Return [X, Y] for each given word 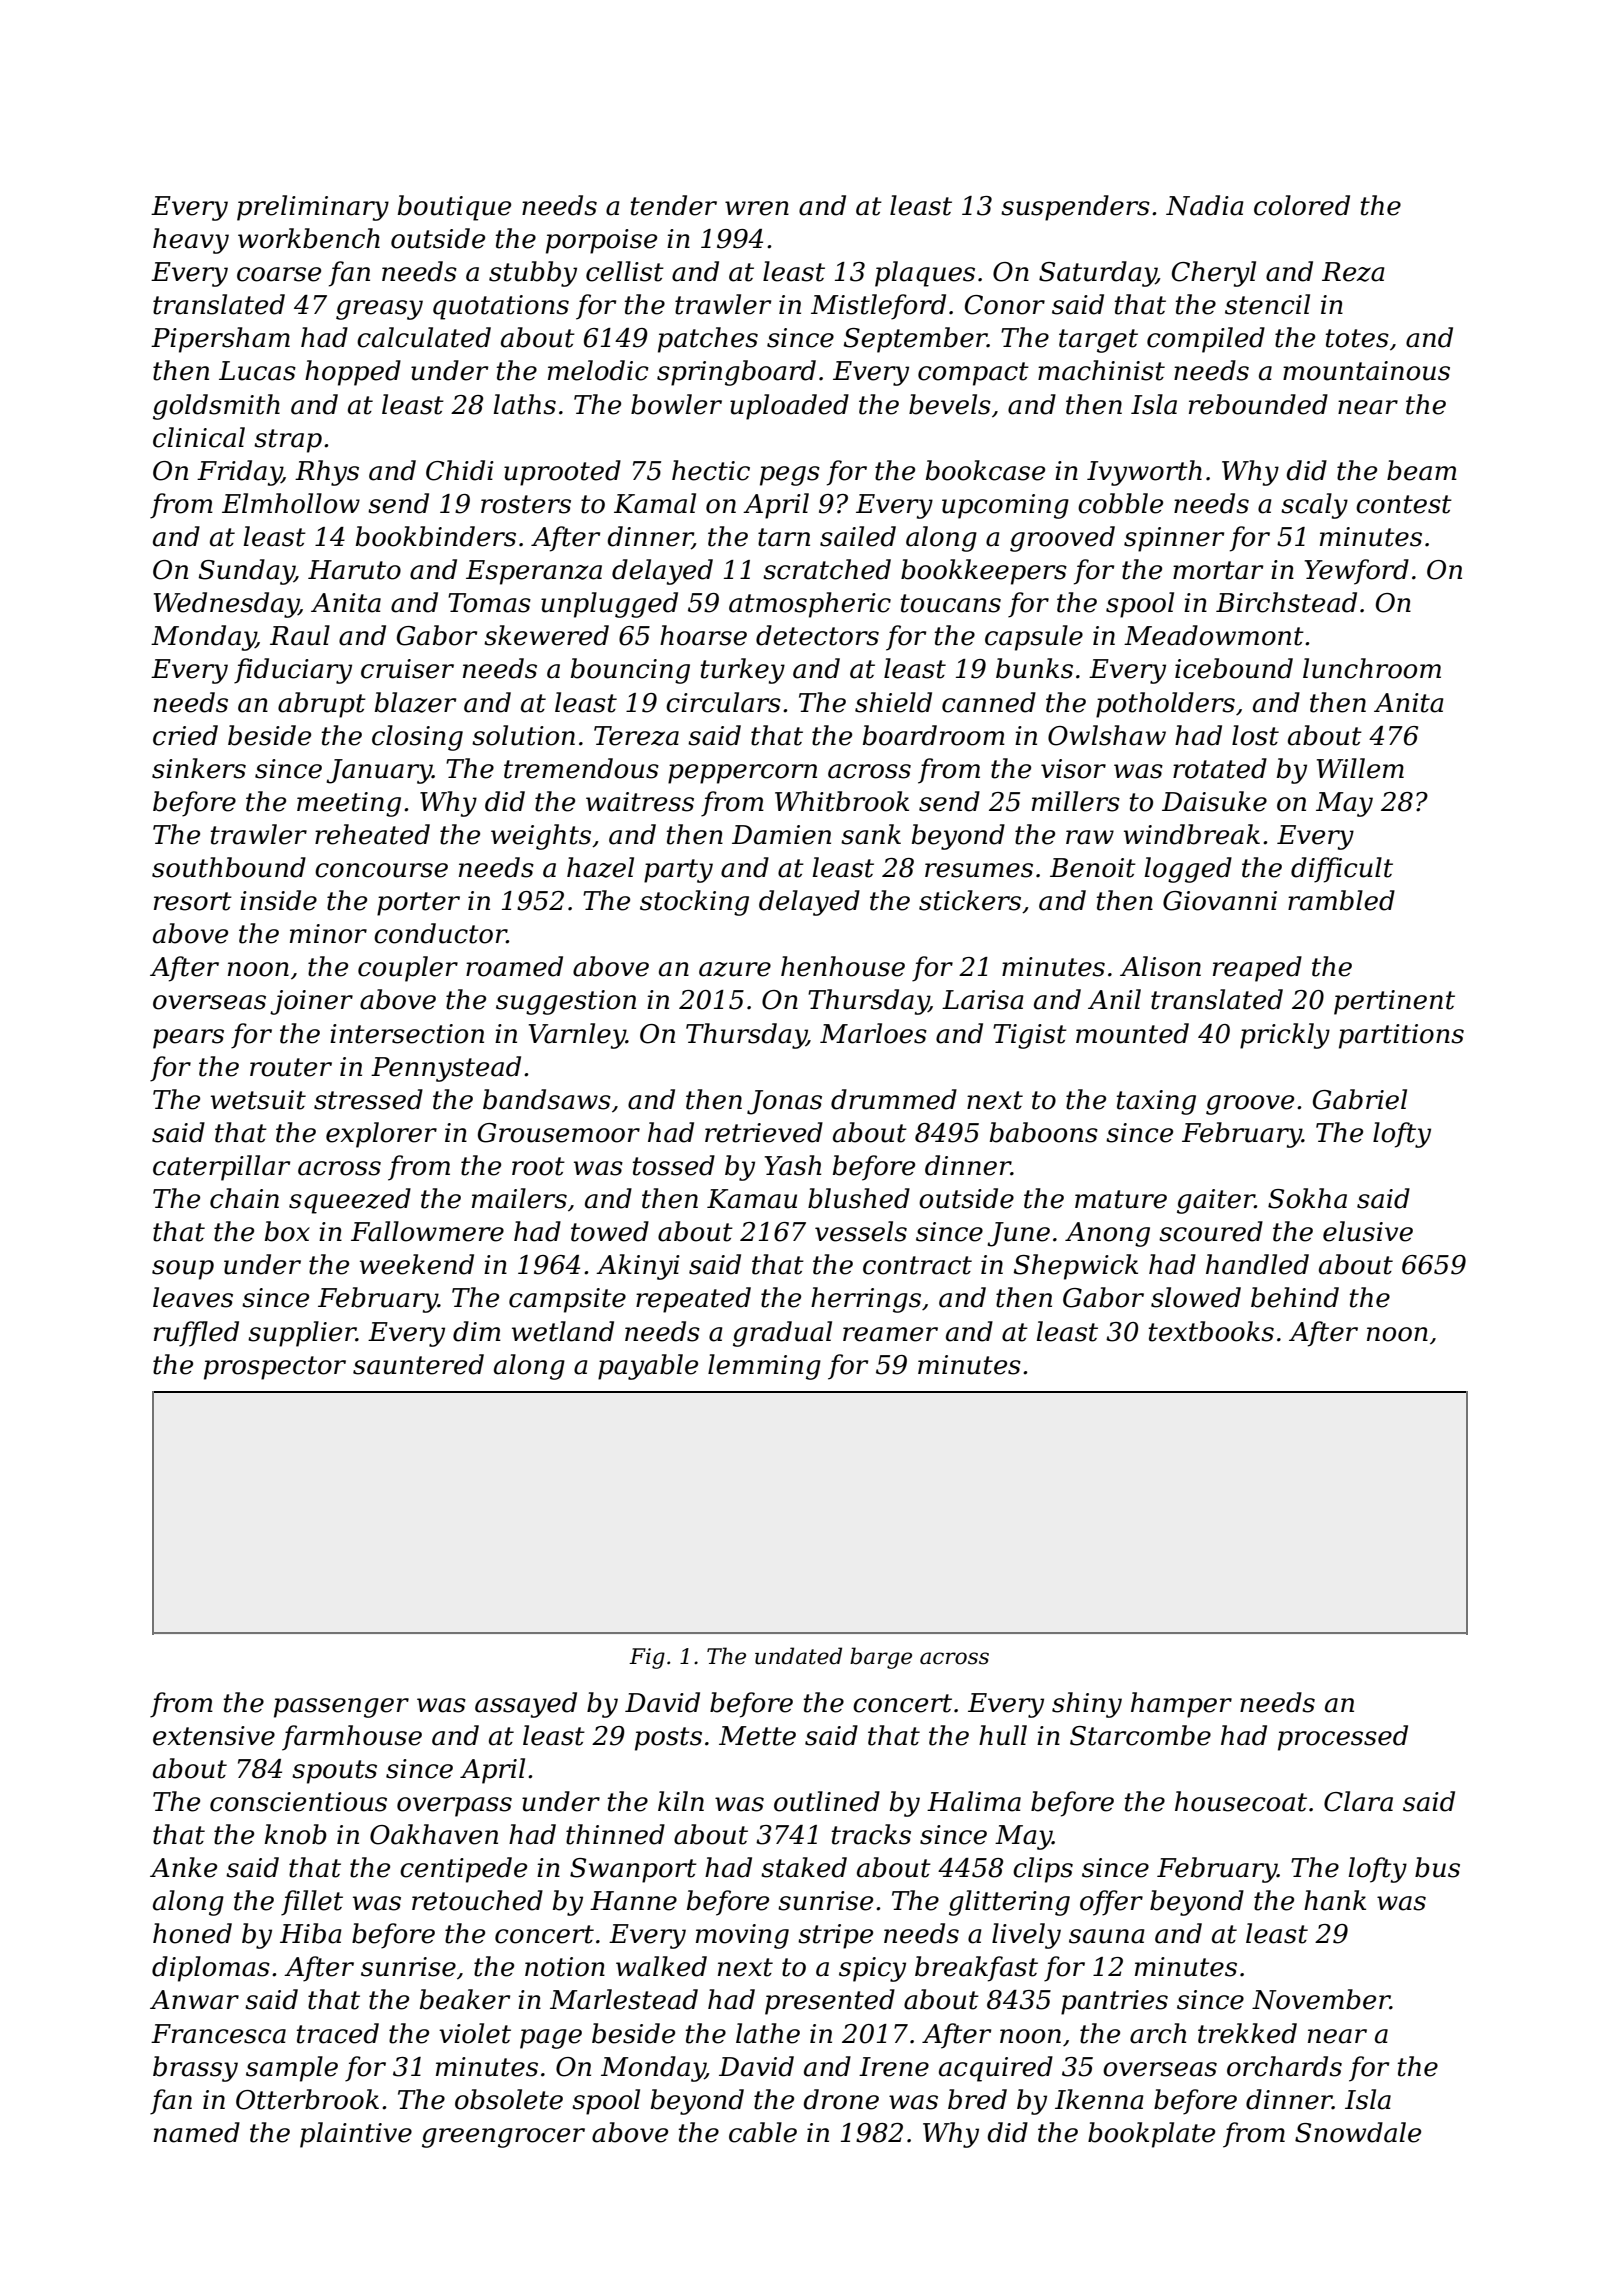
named [197, 2132]
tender [674, 205]
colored [1302, 205]
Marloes [873, 1033]
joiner [311, 1002]
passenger [341, 1708]
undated [798, 1656]
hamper [1181, 1705]
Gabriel [1360, 1099]
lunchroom [1372, 668]
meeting [349, 804]
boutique [454, 208]
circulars [723, 702]
